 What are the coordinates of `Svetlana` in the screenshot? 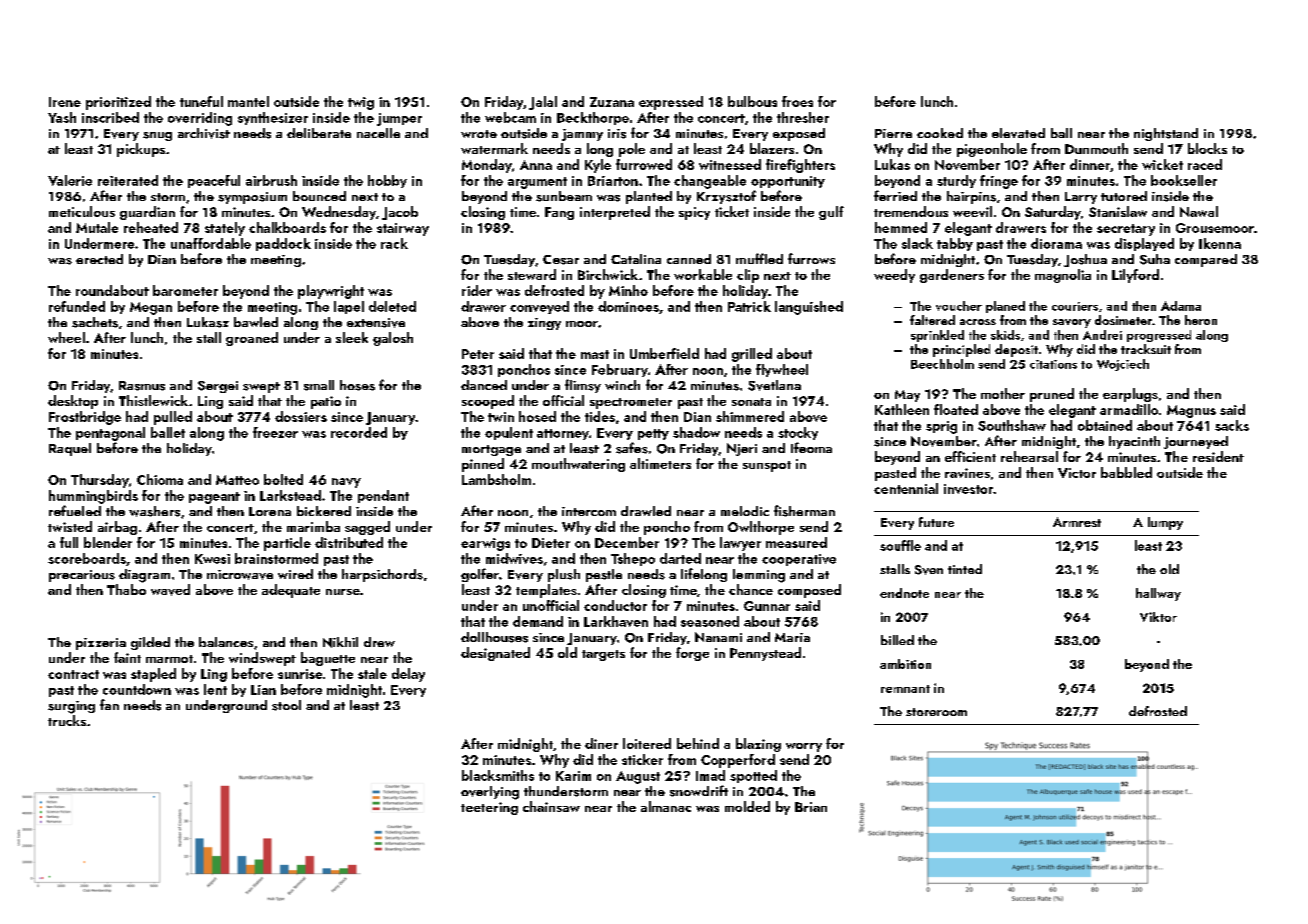 It's located at (774, 385).
